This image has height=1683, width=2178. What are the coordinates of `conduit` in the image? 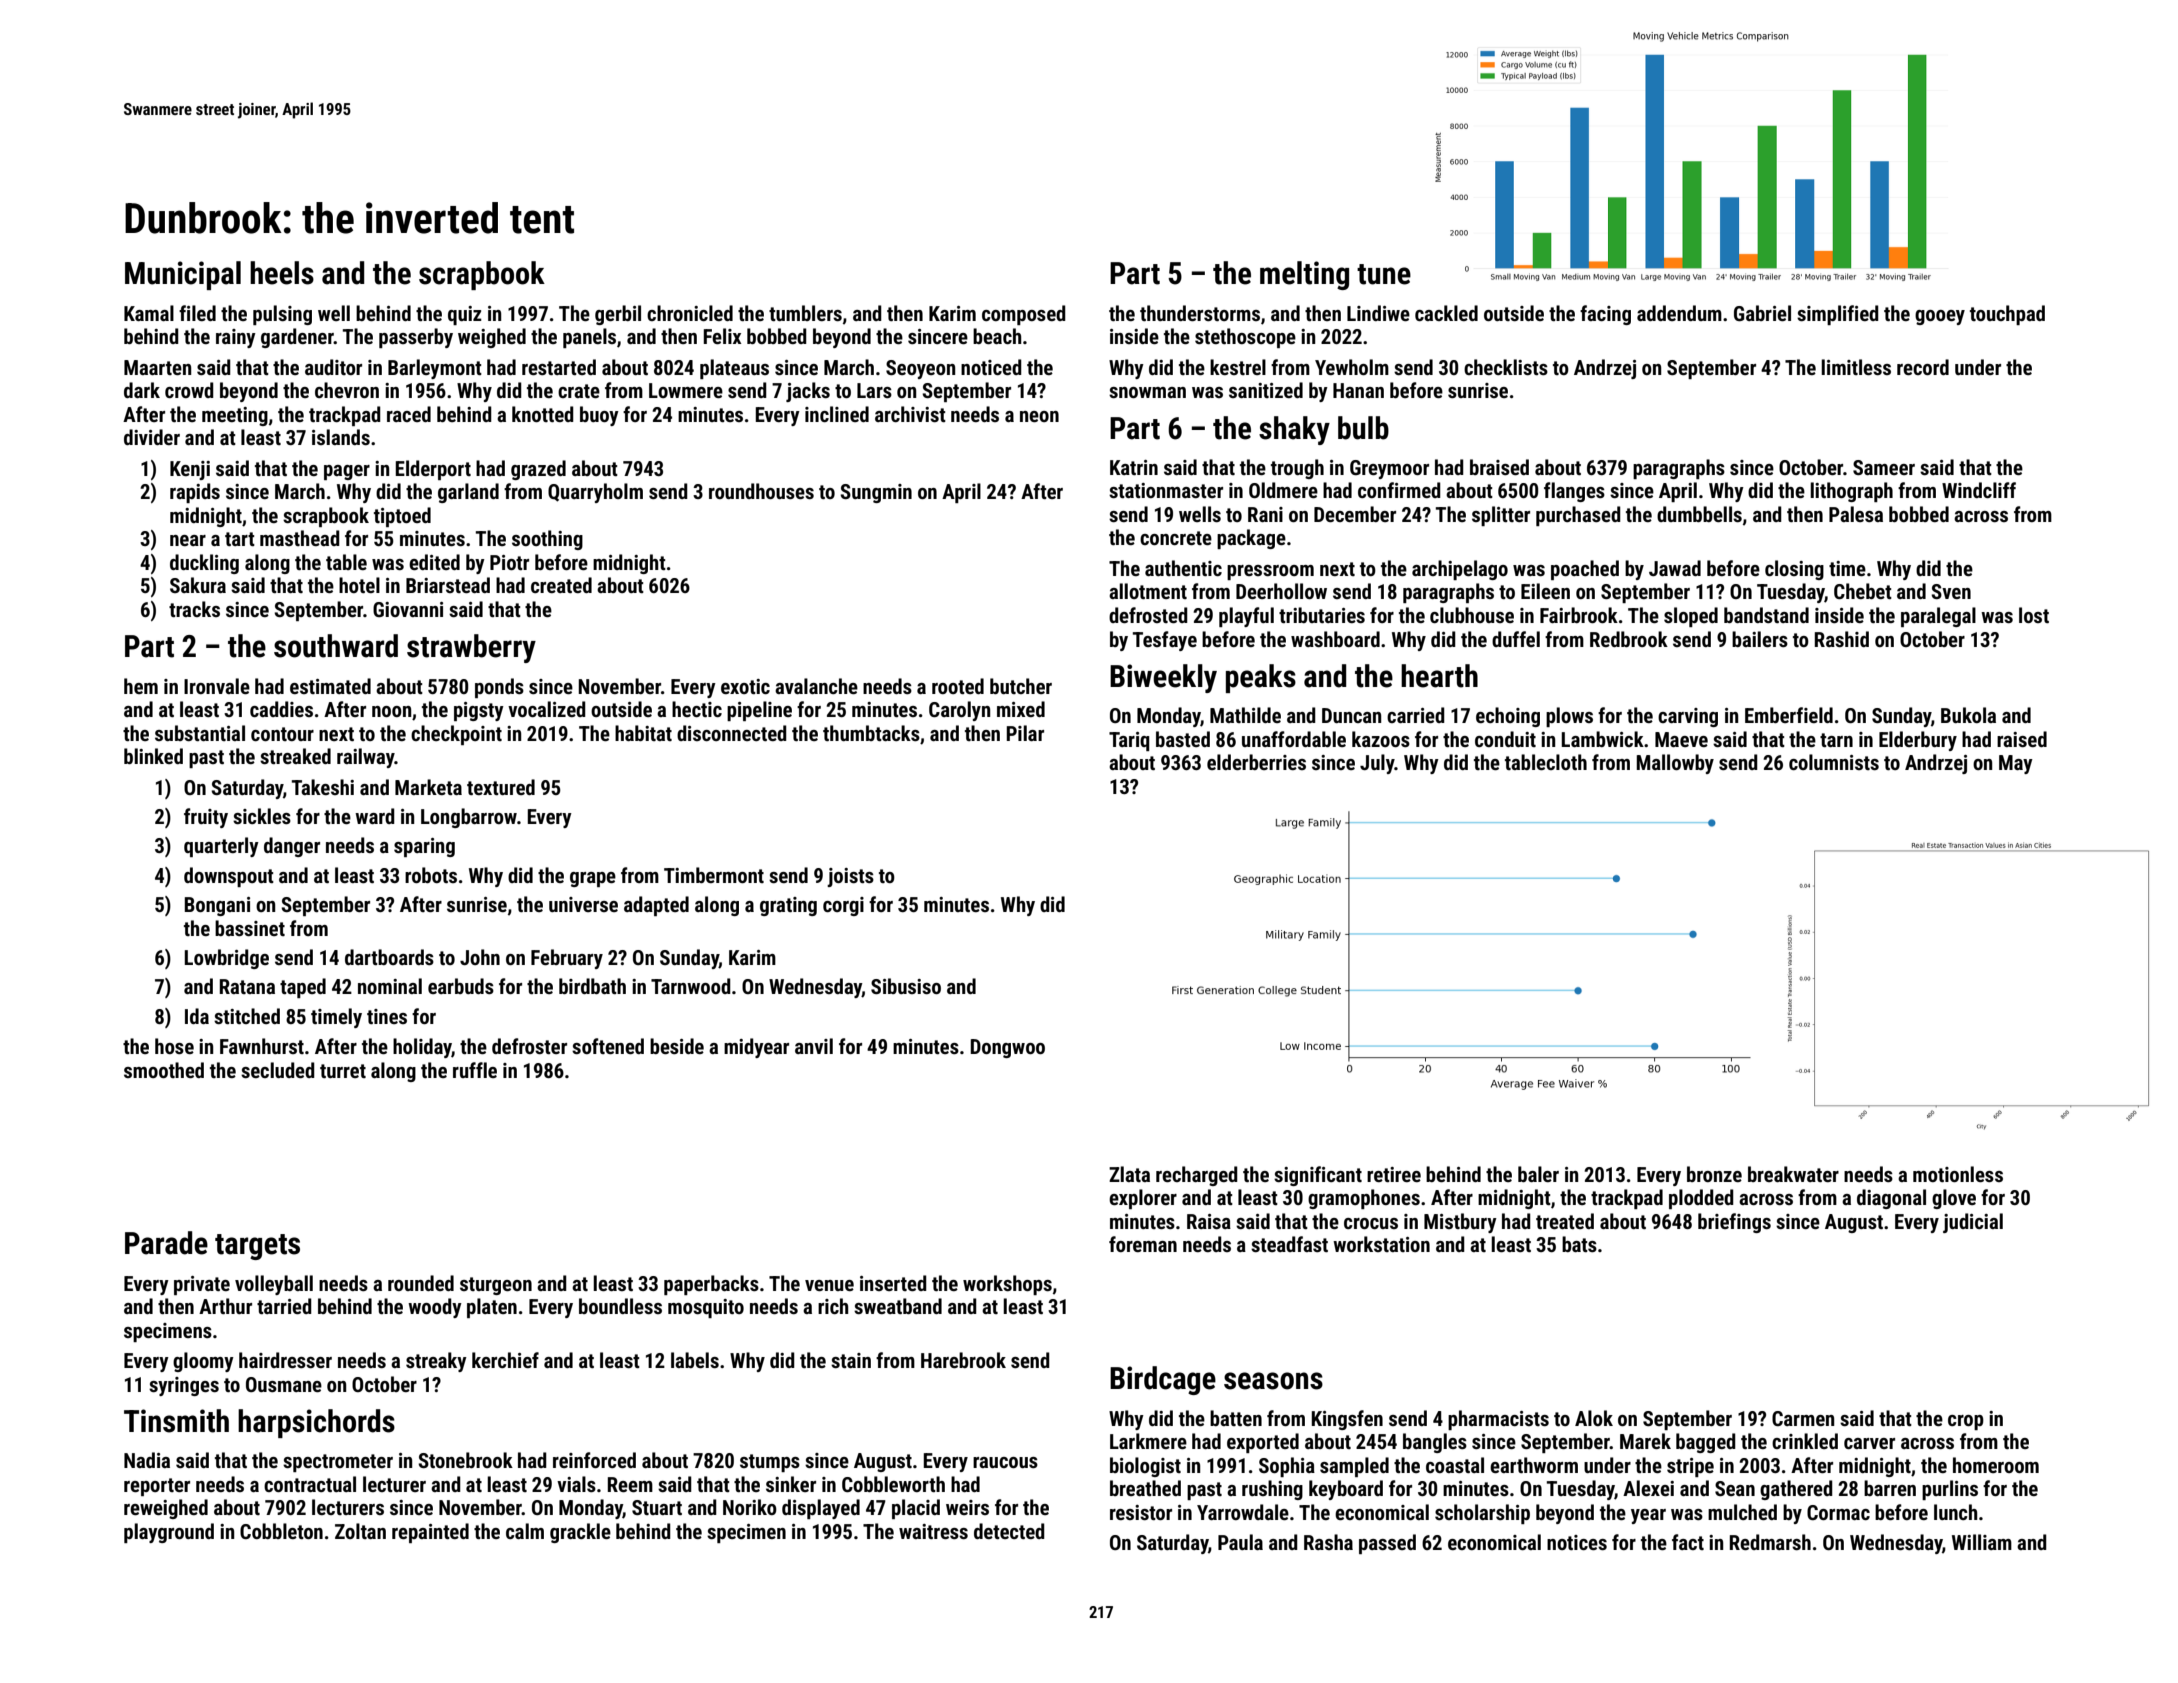 It's located at (1505, 739).
